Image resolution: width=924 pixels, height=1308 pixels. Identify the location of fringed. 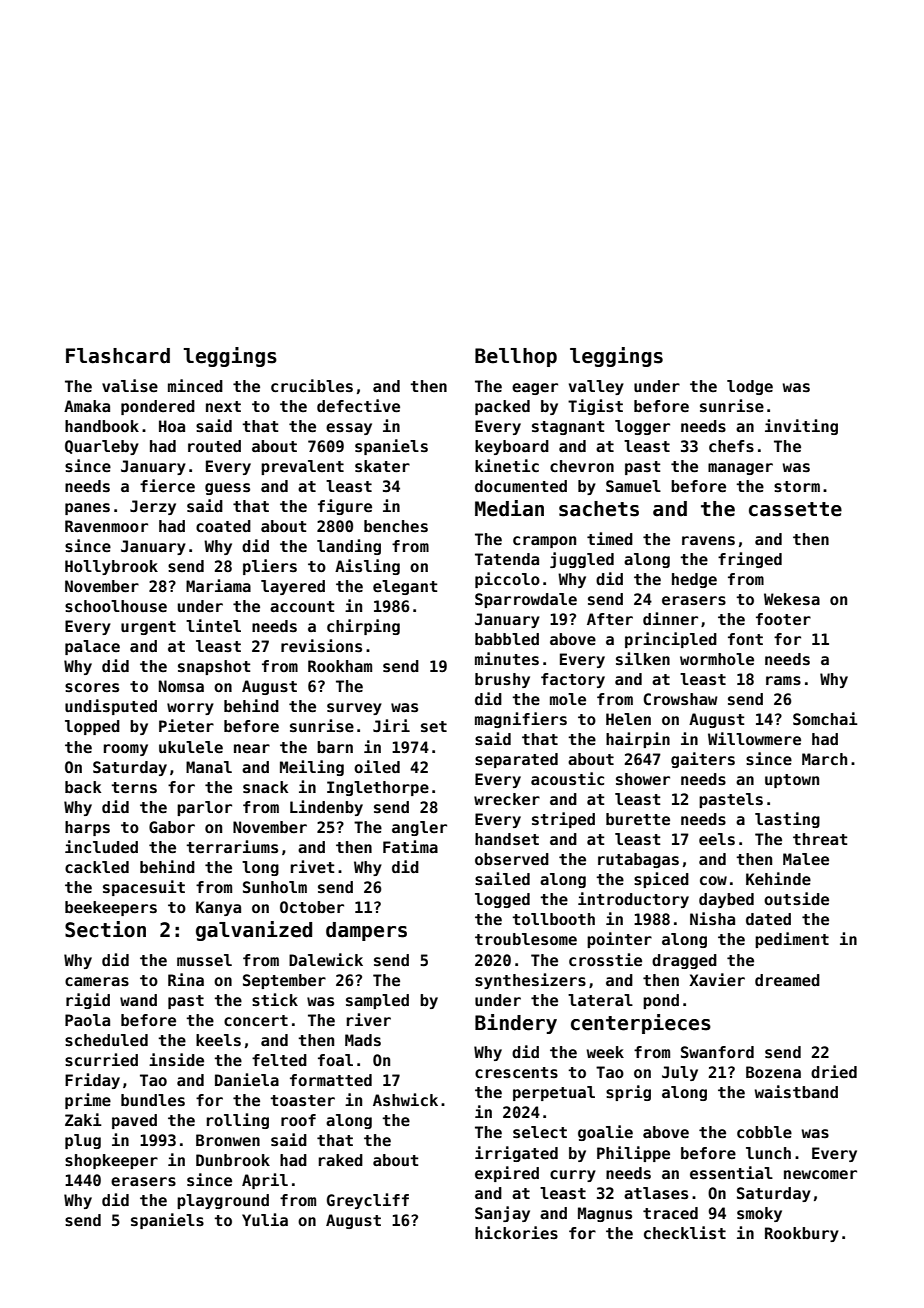
(750, 560).
